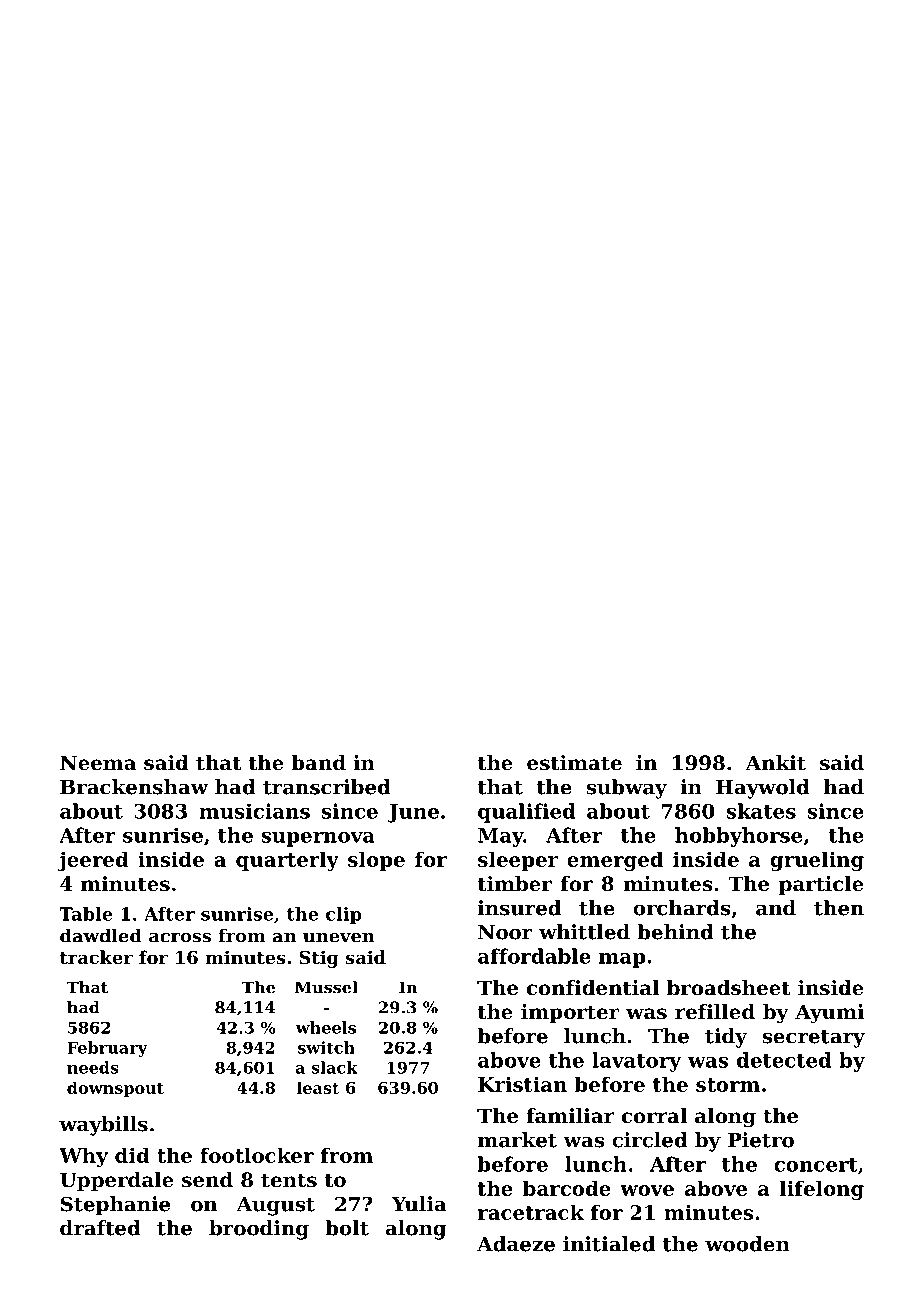 This screenshot has width=924, height=1311. What do you see at coordinates (570, 1115) in the screenshot?
I see `familiar` at bounding box center [570, 1115].
